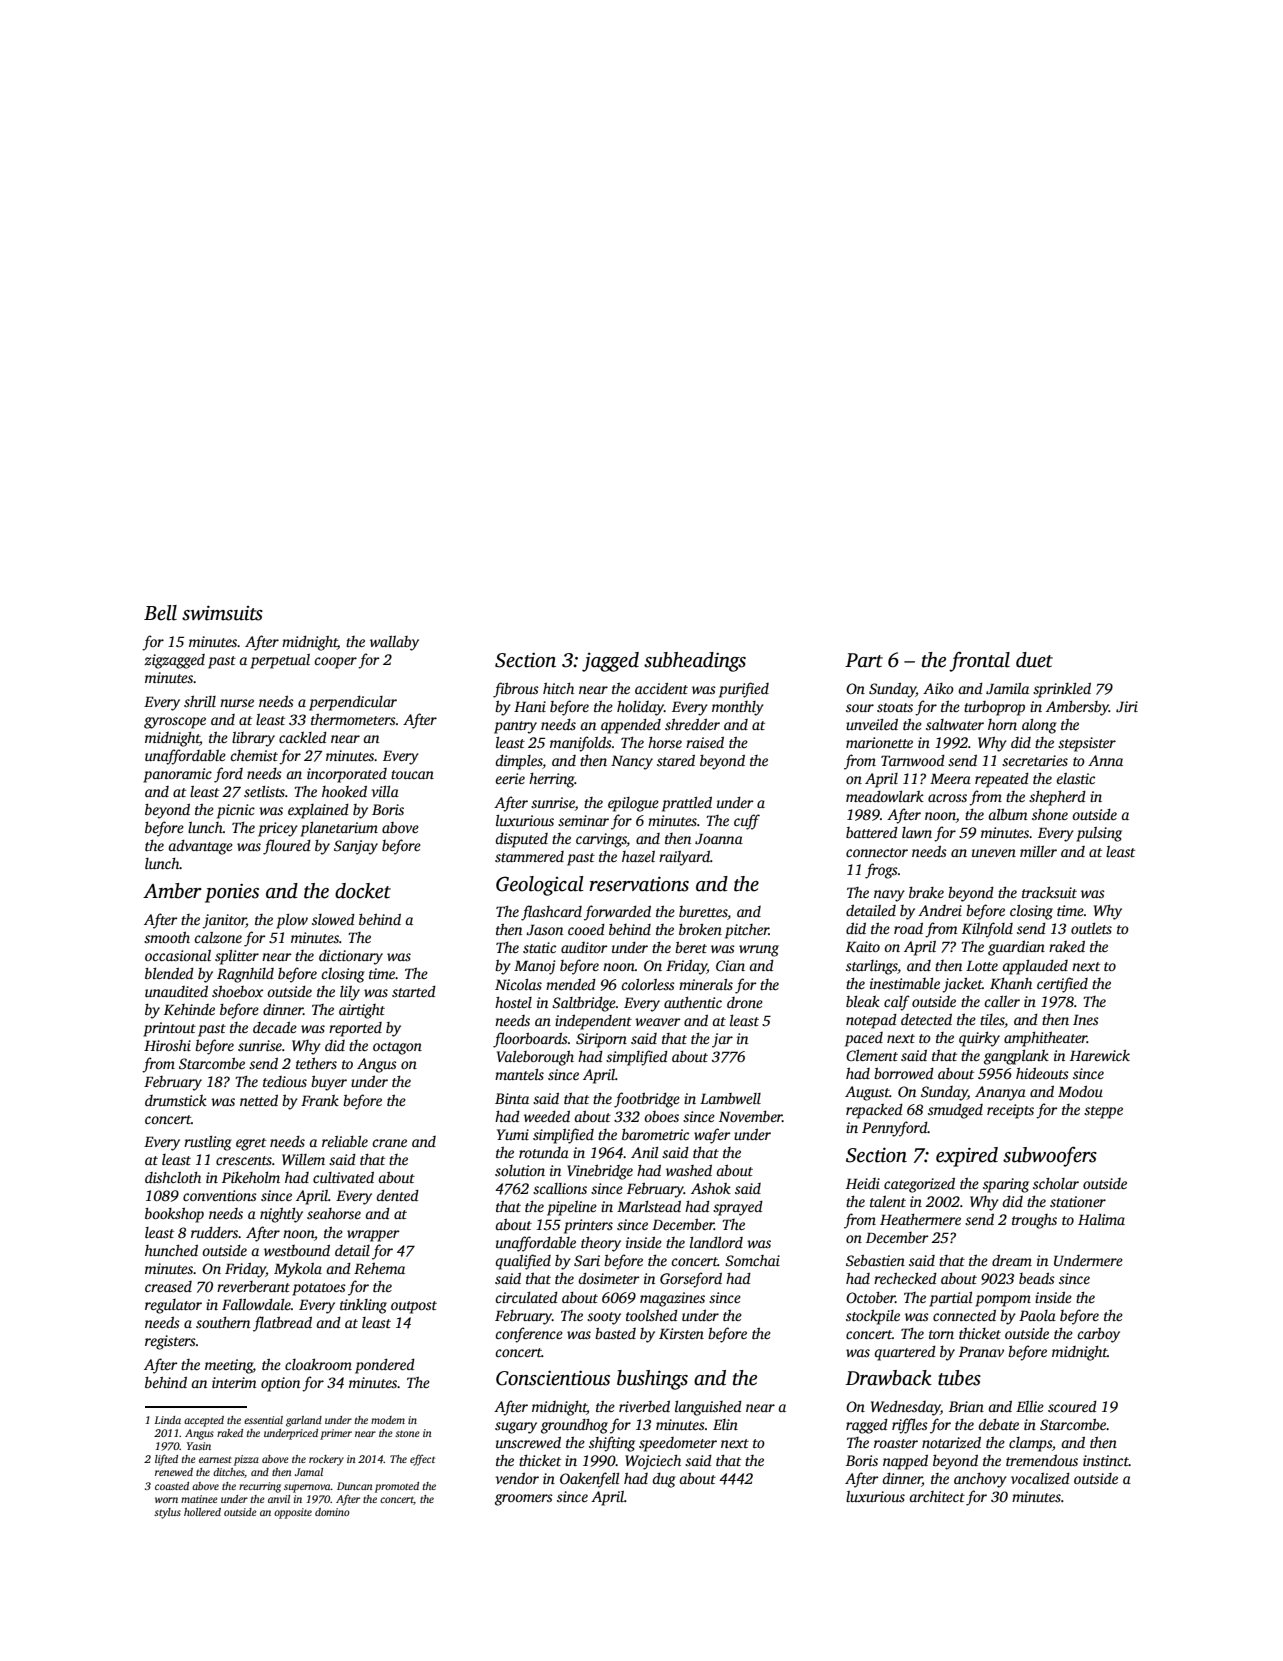 This screenshot has width=1283, height=1661. Describe the element at coordinates (160, 613) in the screenshot. I see `Bell` at that location.
